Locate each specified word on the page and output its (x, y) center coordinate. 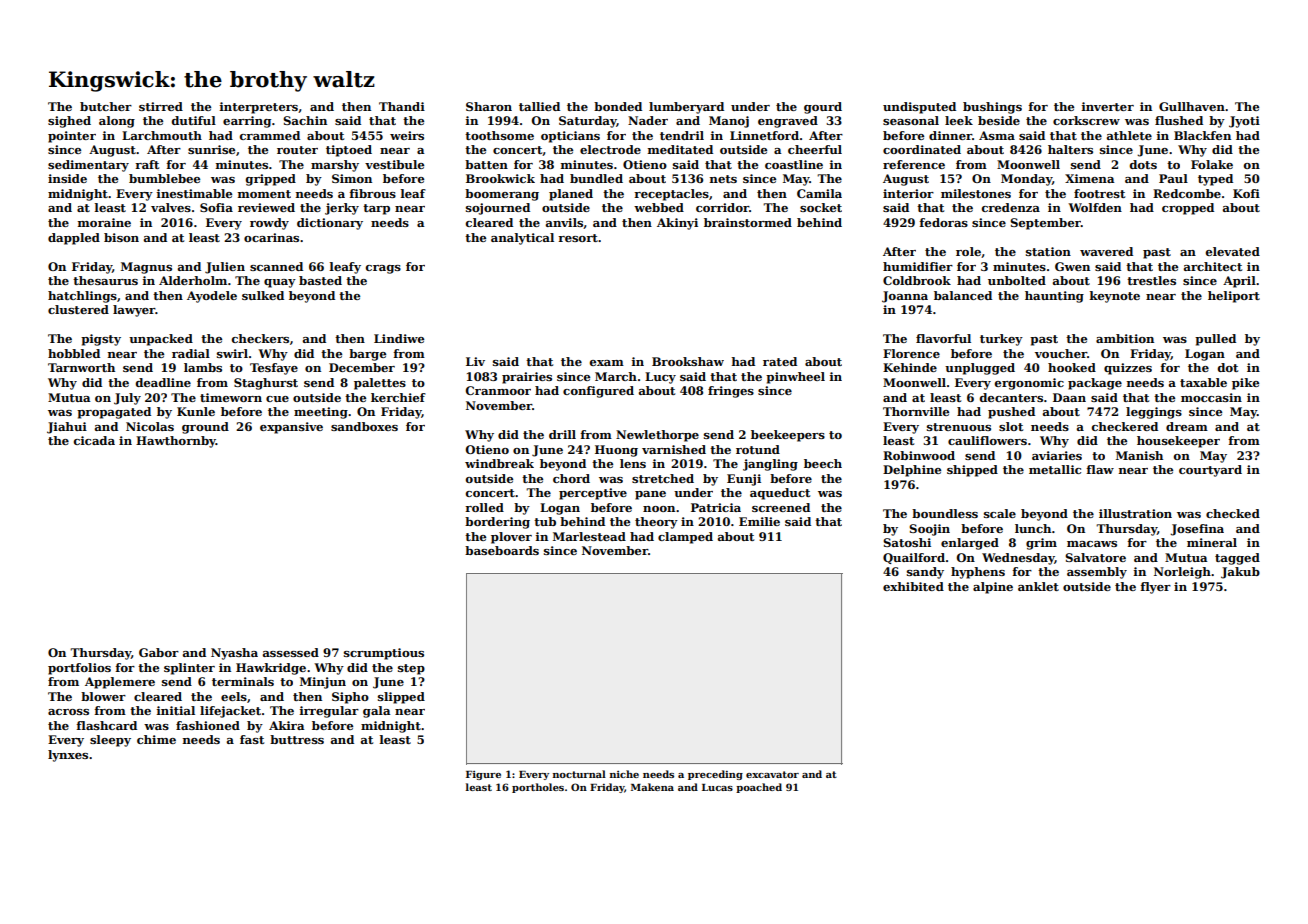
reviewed (266, 207)
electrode (610, 149)
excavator (772, 774)
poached (759, 788)
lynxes (68, 756)
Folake (1212, 164)
